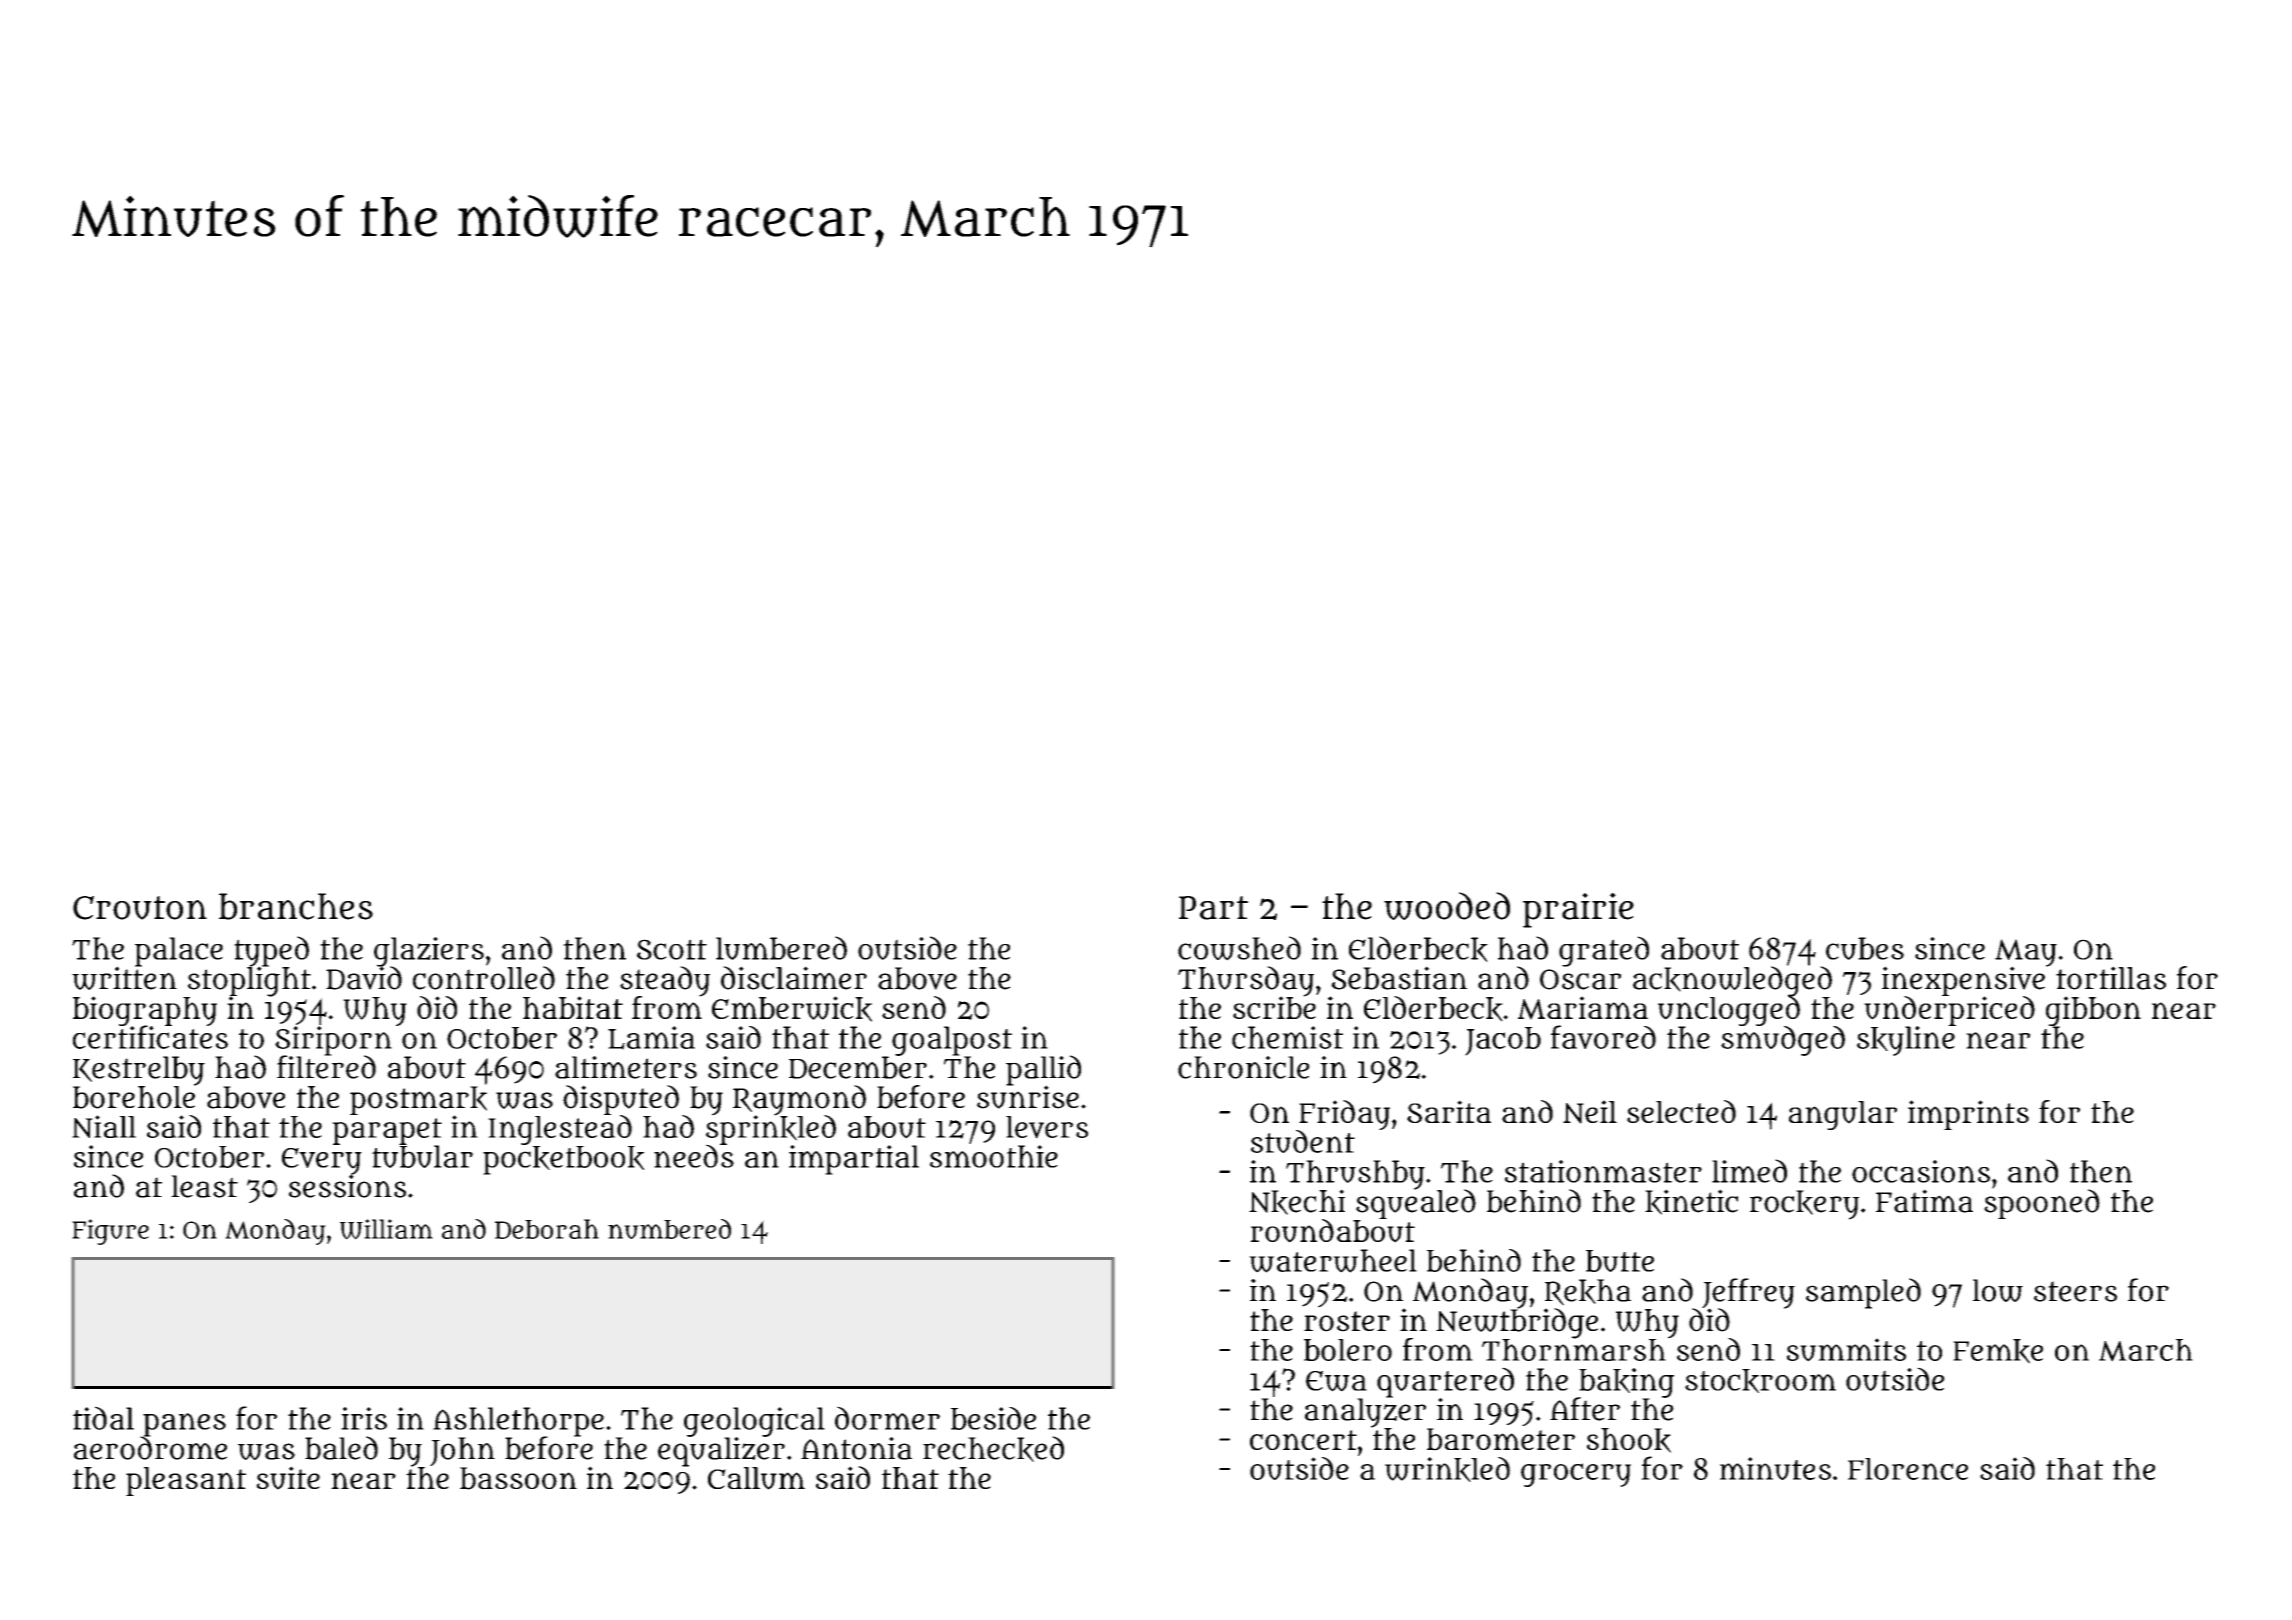  What do you see at coordinates (1620, 1261) in the screenshot?
I see `butte` at bounding box center [1620, 1261].
